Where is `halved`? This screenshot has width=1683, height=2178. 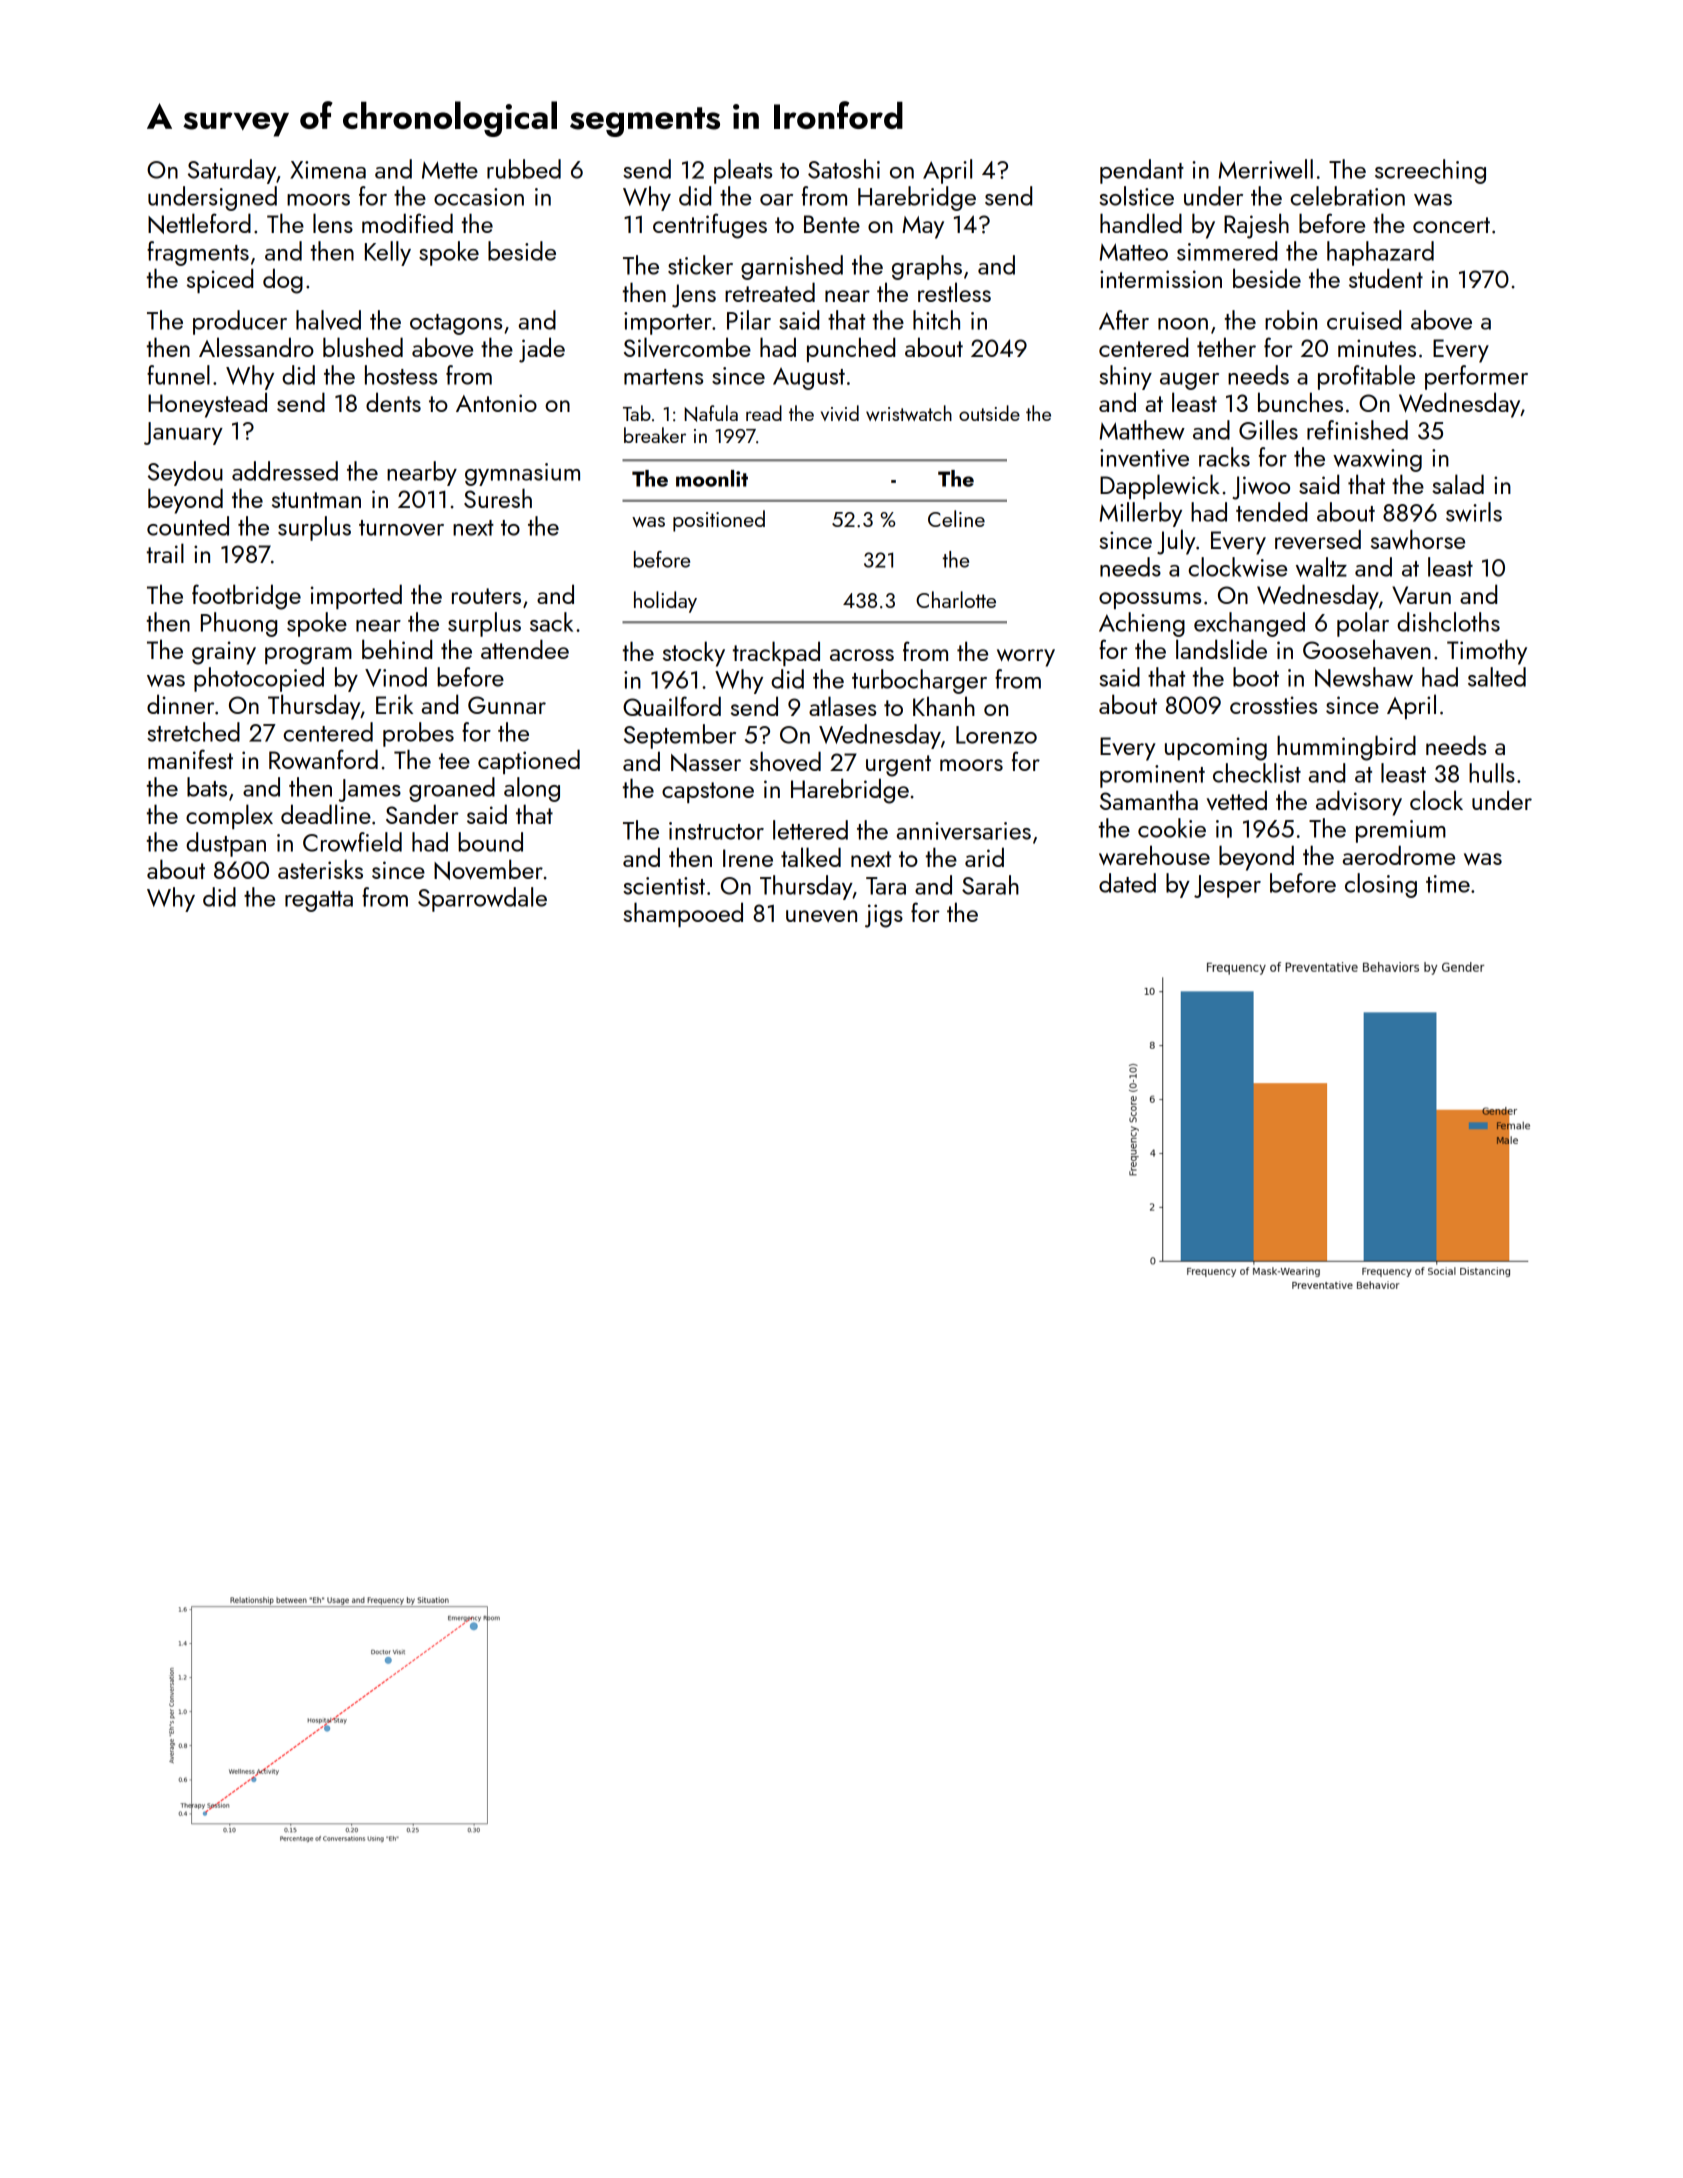
halved is located at coordinates (328, 320).
